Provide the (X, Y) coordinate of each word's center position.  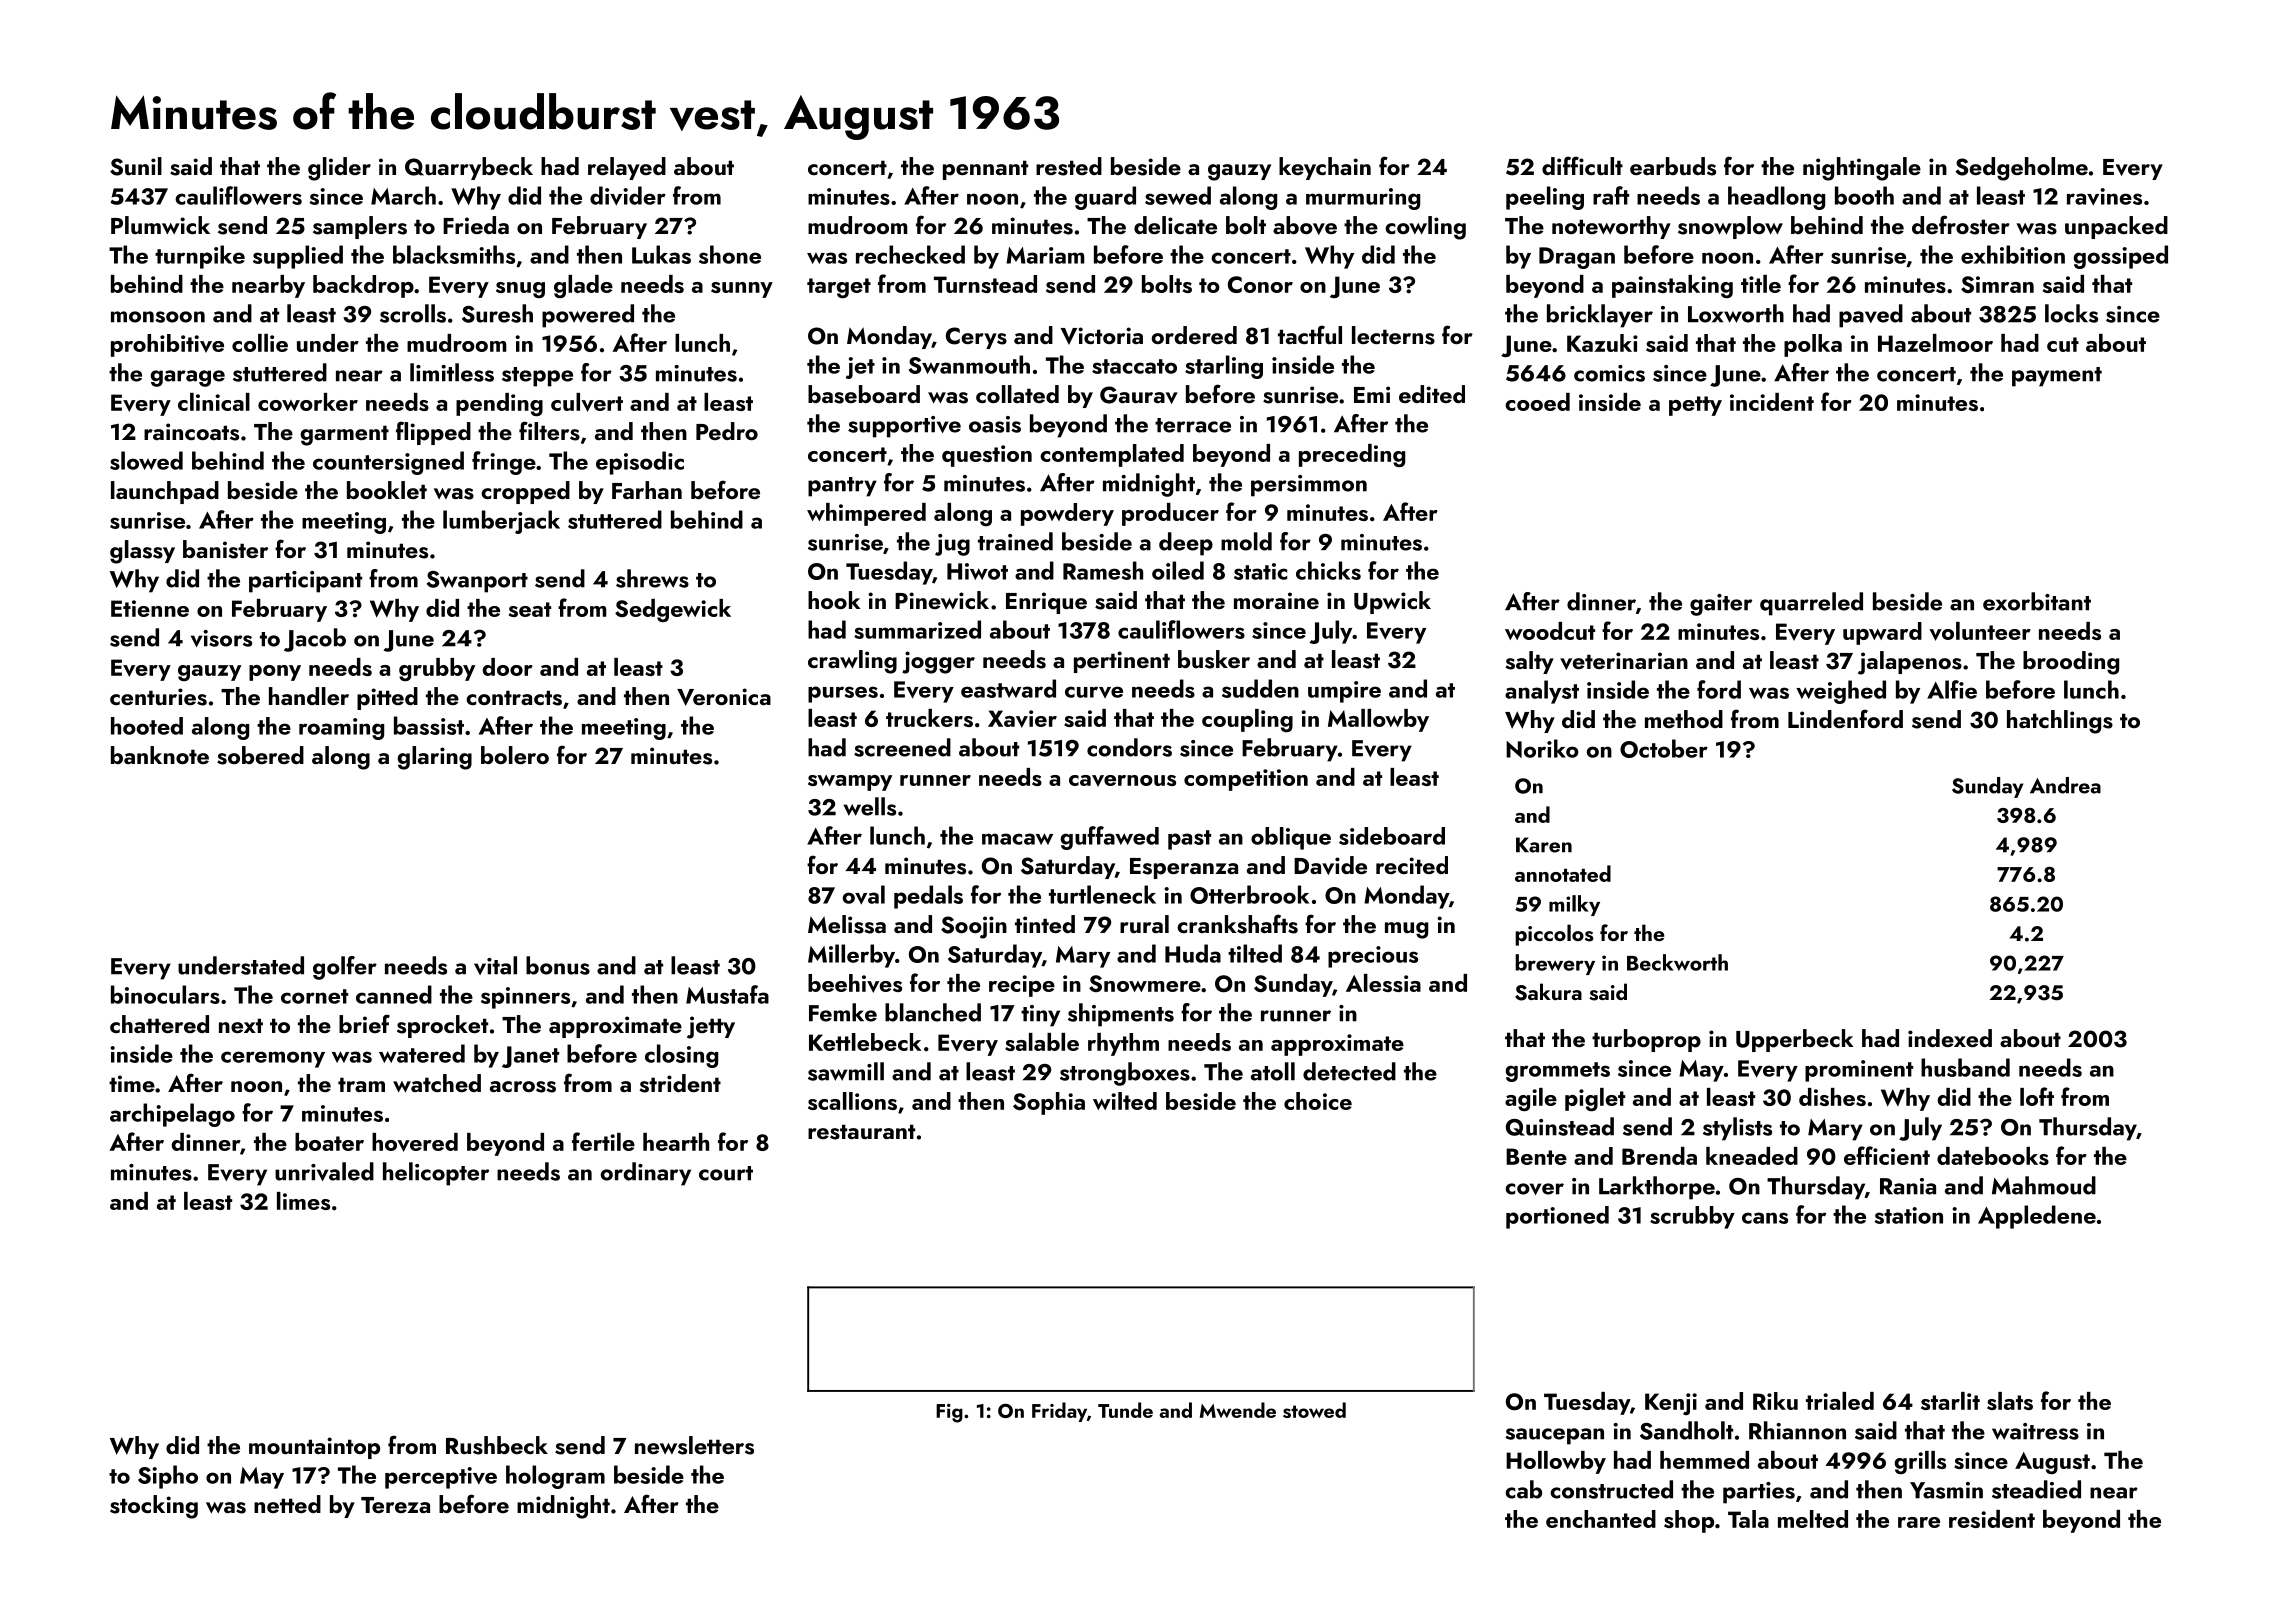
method (1684, 719)
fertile (603, 1141)
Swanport (477, 582)
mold (1246, 541)
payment (2057, 377)
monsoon (158, 317)
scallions (852, 1101)
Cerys (976, 338)
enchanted (1601, 1519)
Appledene (2037, 1217)
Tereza (395, 1505)
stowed (1314, 1410)
